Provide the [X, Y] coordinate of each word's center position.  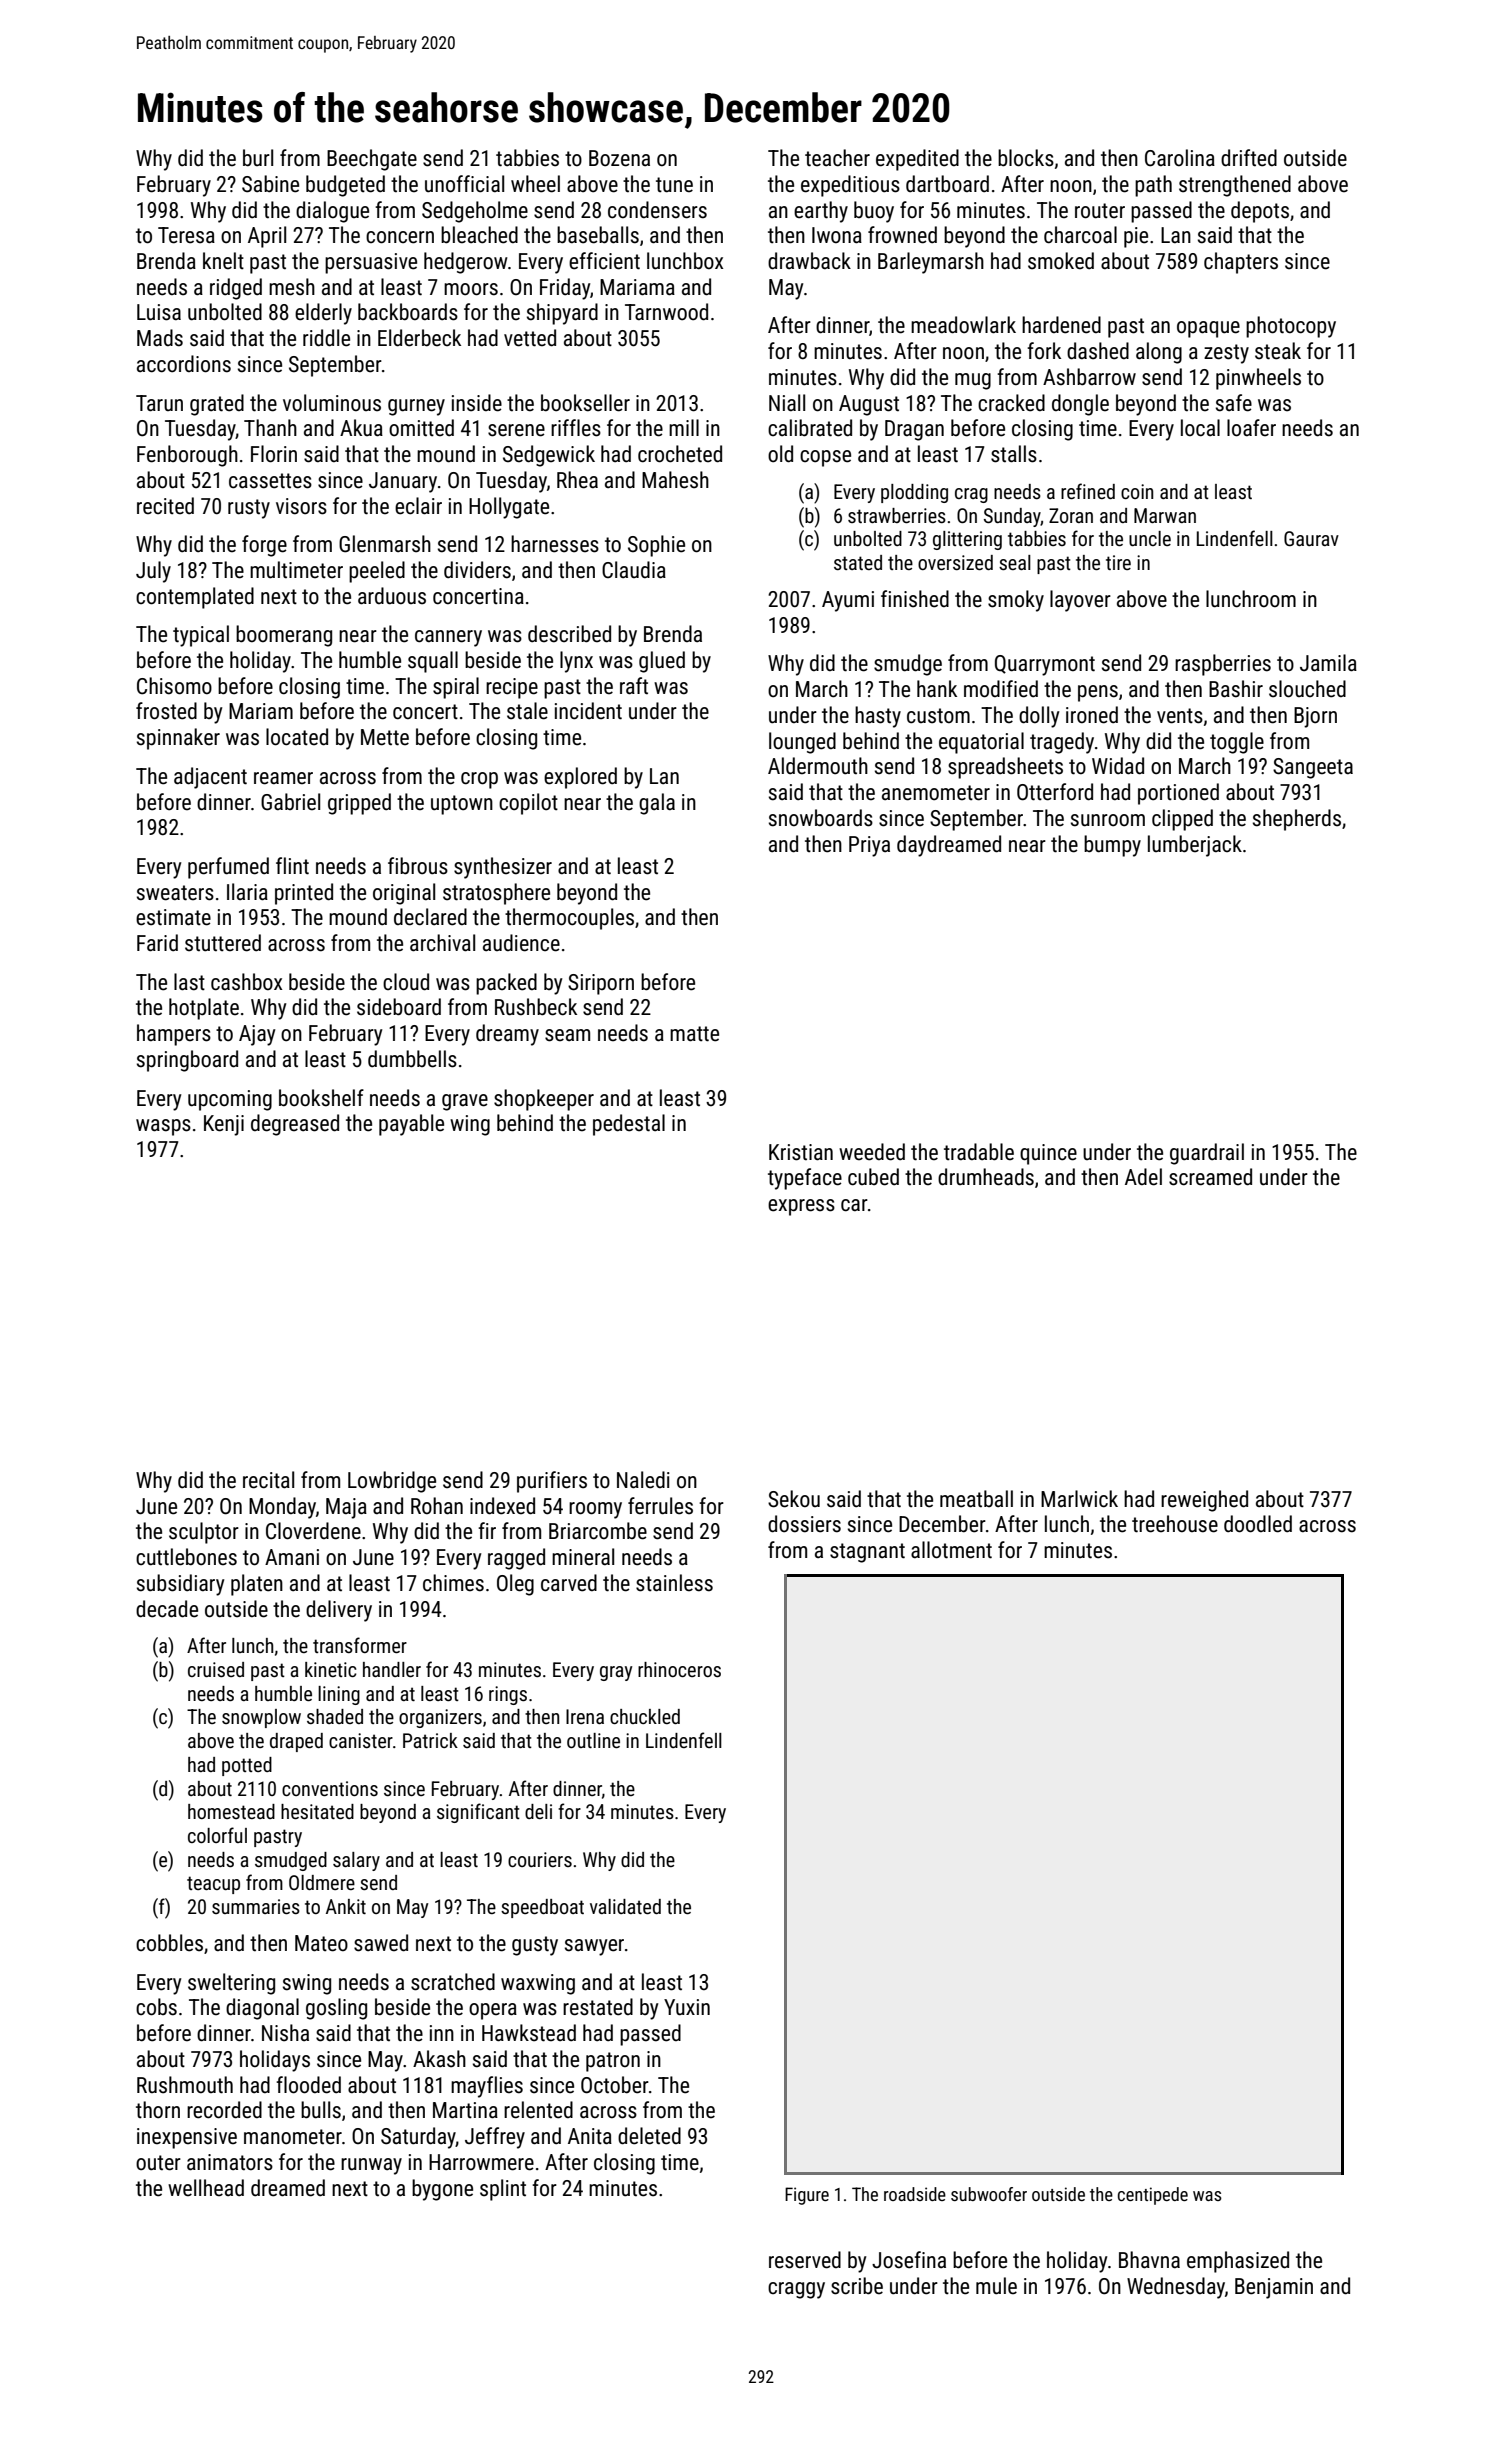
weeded [872, 1152]
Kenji [224, 1125]
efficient [604, 261]
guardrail [1207, 1154]
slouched [1307, 689]
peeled [377, 572]
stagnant [867, 1553]
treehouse [1175, 1524]
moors [471, 289]
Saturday [418, 2138]
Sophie [656, 546]
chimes [453, 1583]
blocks [1026, 158]
